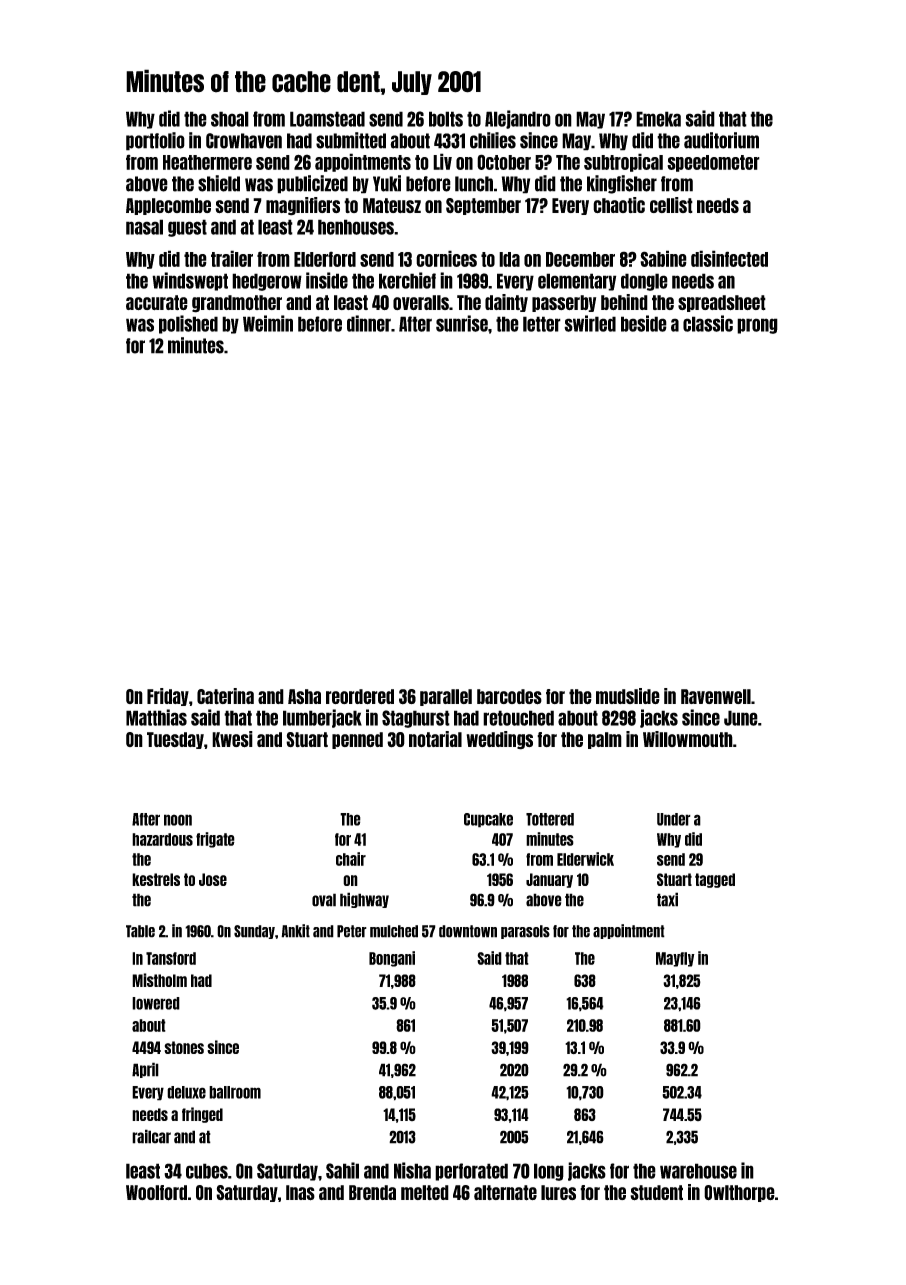 The height and width of the screenshot is (1285, 906). I want to click on Woolford, so click(156, 1193).
